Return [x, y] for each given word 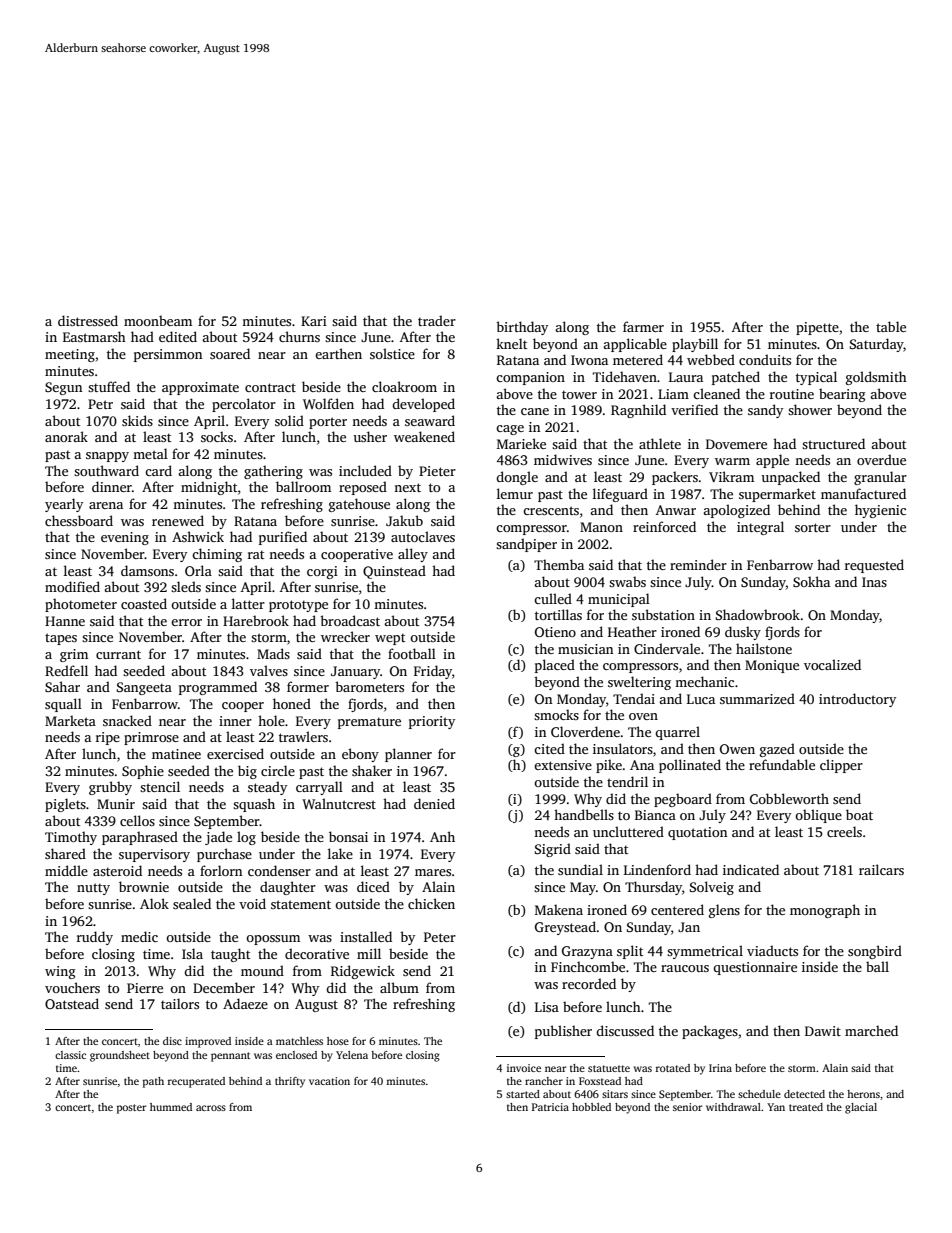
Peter [440, 937]
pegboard [683, 800]
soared [230, 353]
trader [437, 320]
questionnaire [755, 968]
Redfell [66, 670]
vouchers [72, 987]
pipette [817, 328]
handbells [584, 814]
